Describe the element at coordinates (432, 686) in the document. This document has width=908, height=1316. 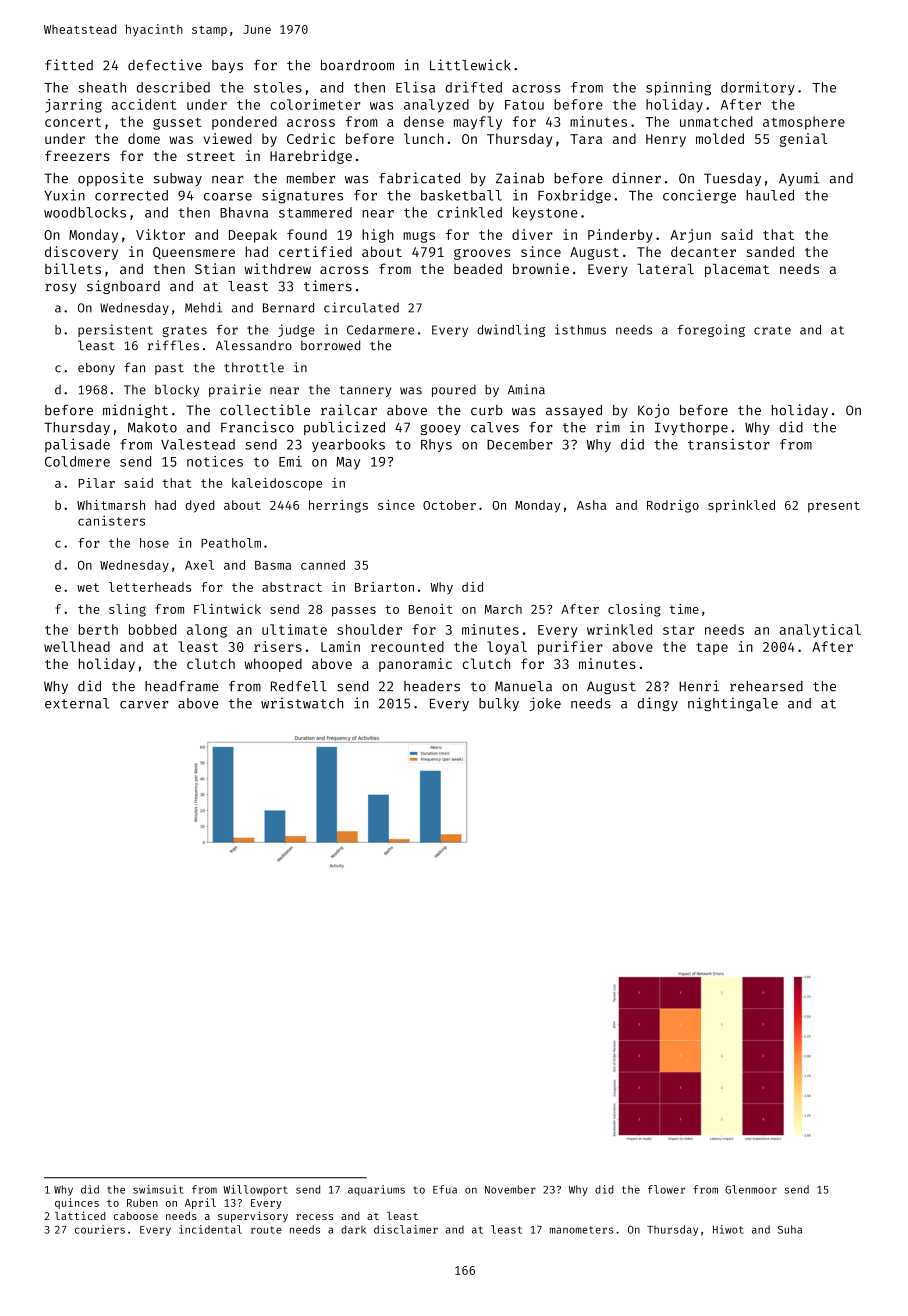
I see `headers` at that location.
